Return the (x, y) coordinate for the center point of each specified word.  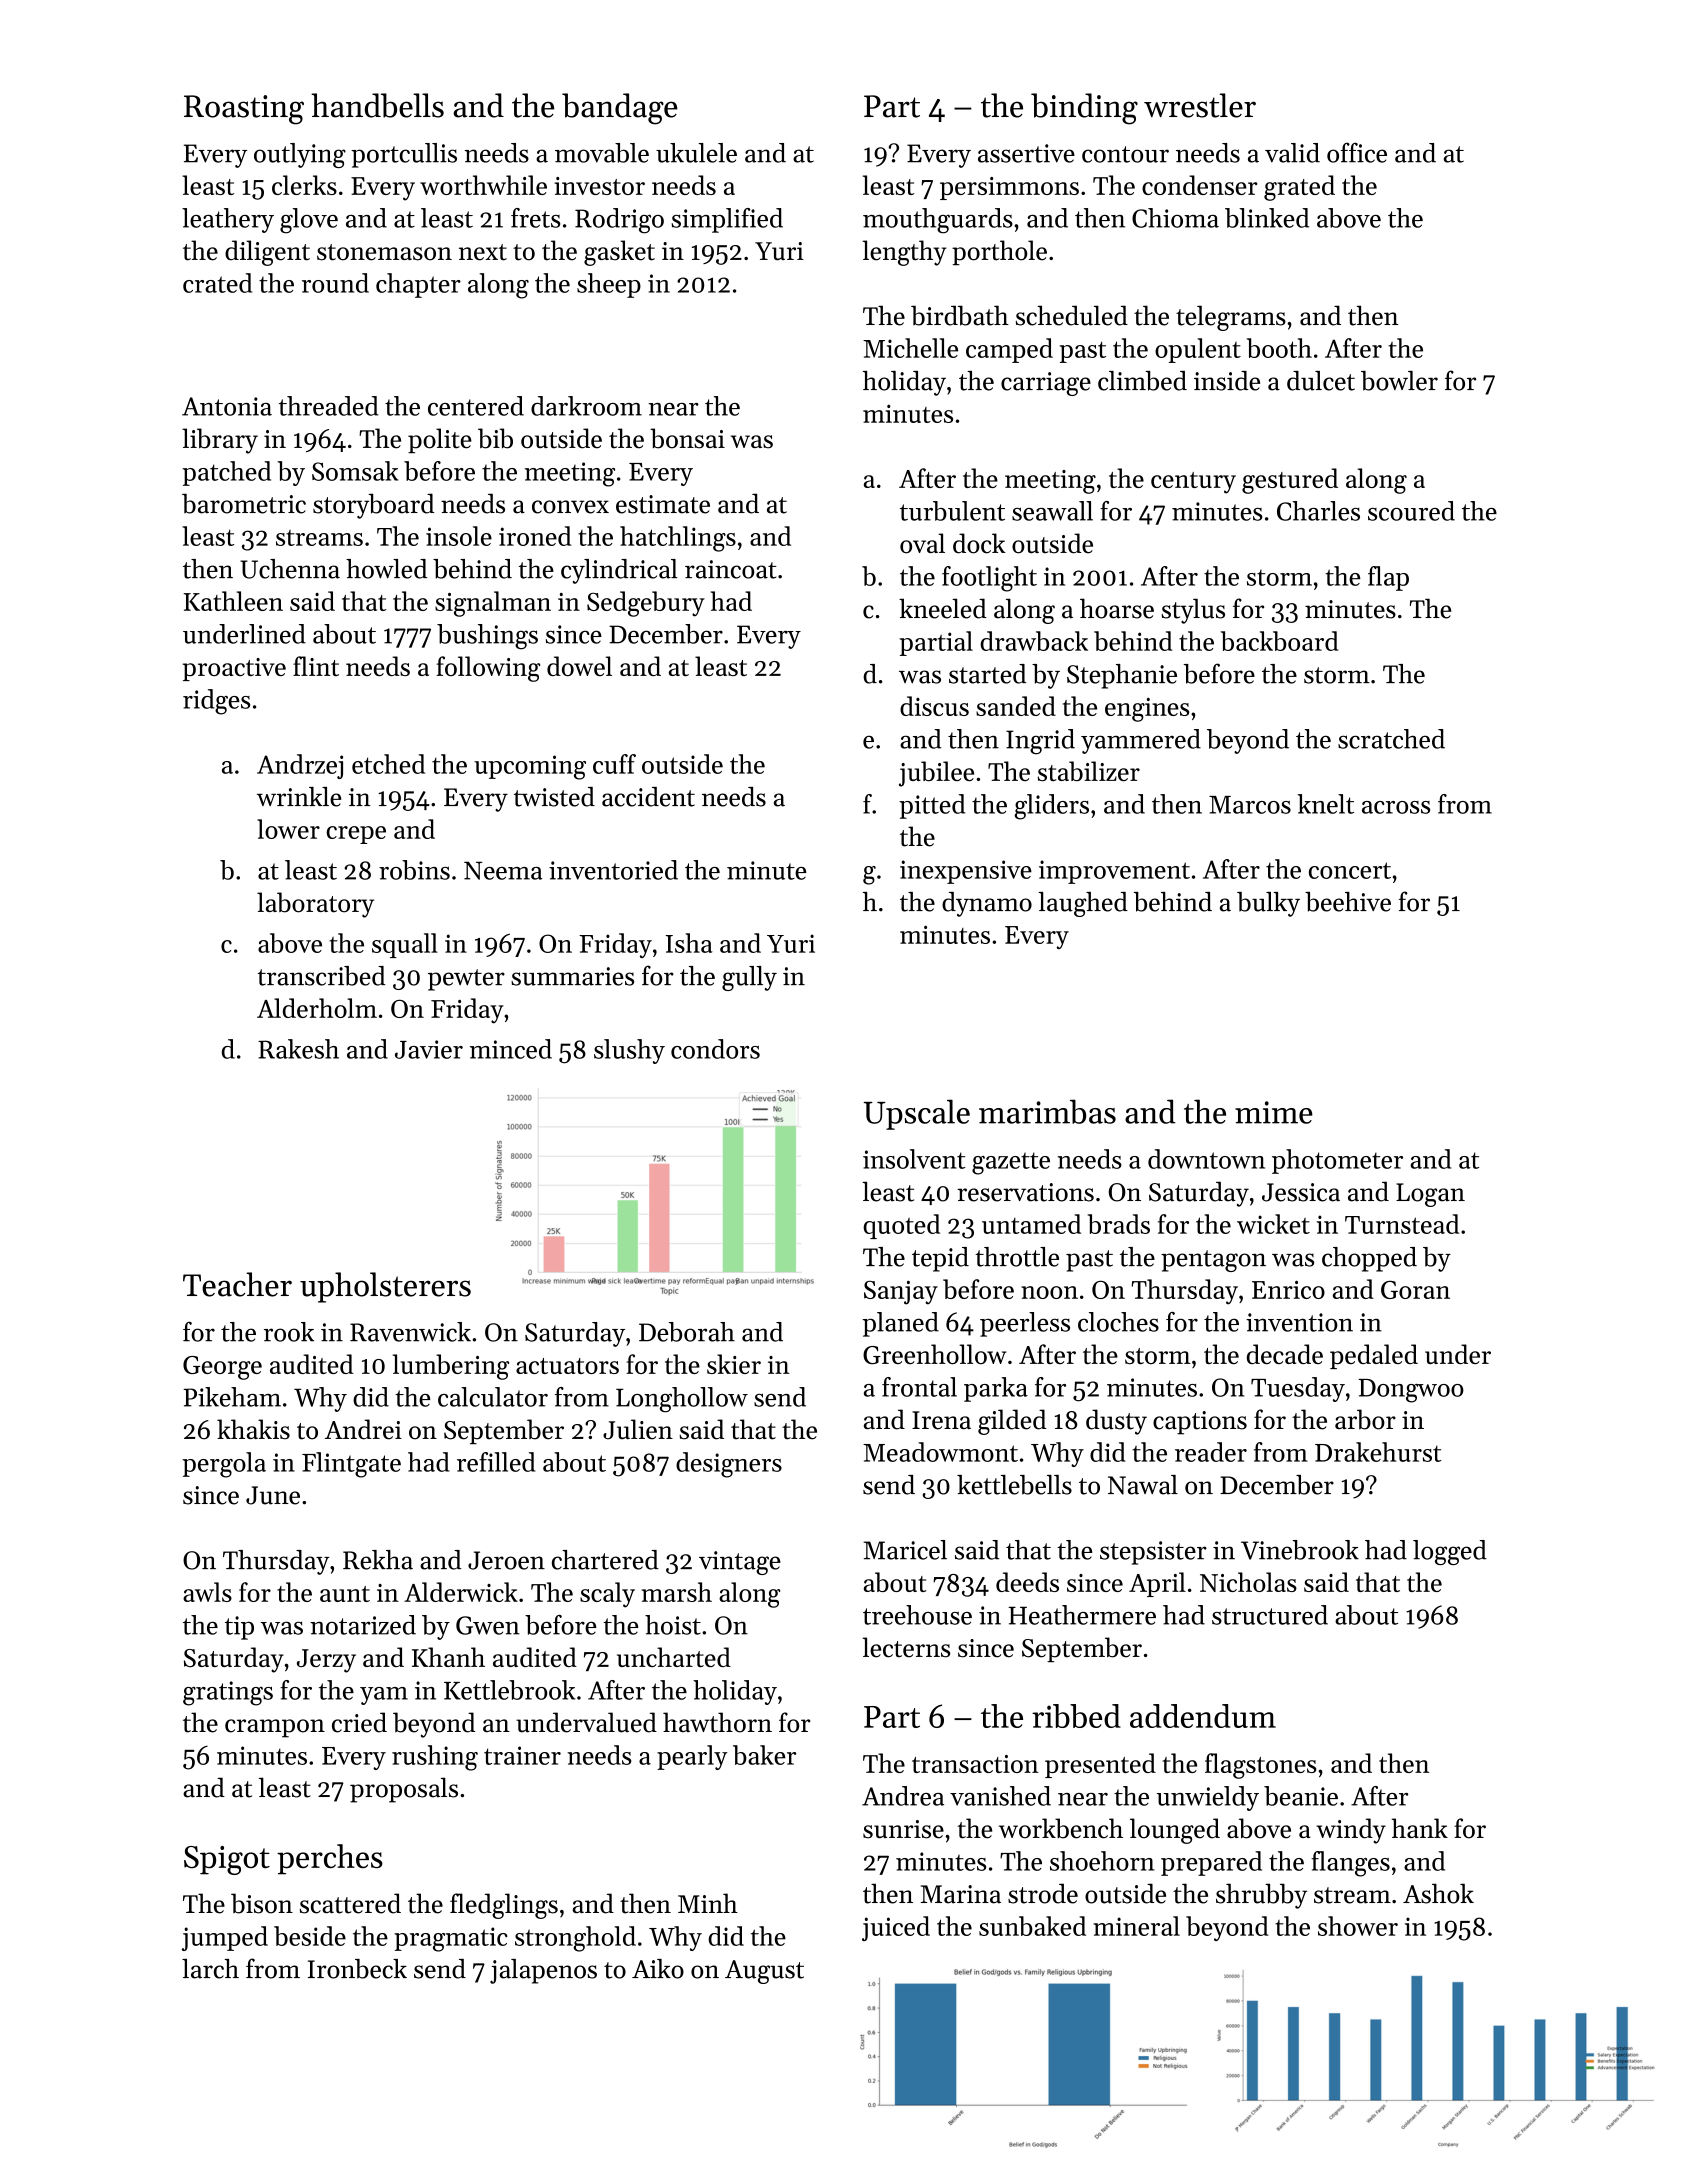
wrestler (1200, 105)
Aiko (658, 1969)
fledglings (504, 1906)
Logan (1430, 1195)
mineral (1136, 1926)
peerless (1025, 1324)
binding (1084, 109)
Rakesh (298, 1049)
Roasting (244, 110)
